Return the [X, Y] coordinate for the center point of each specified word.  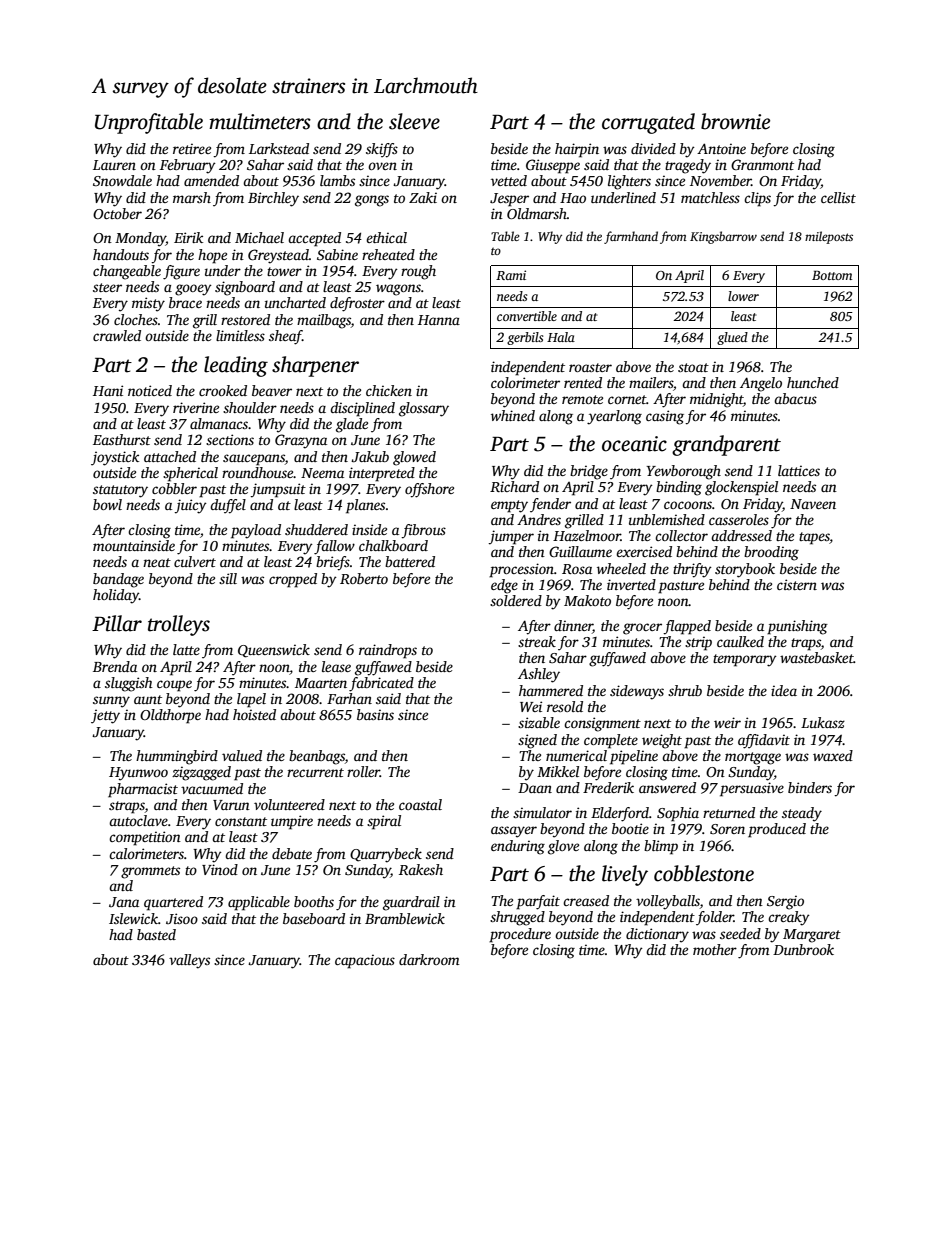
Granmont [762, 164]
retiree [192, 148]
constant [241, 821]
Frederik [608, 787]
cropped [293, 580]
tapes [814, 538]
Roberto [364, 578]
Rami [511, 275]
